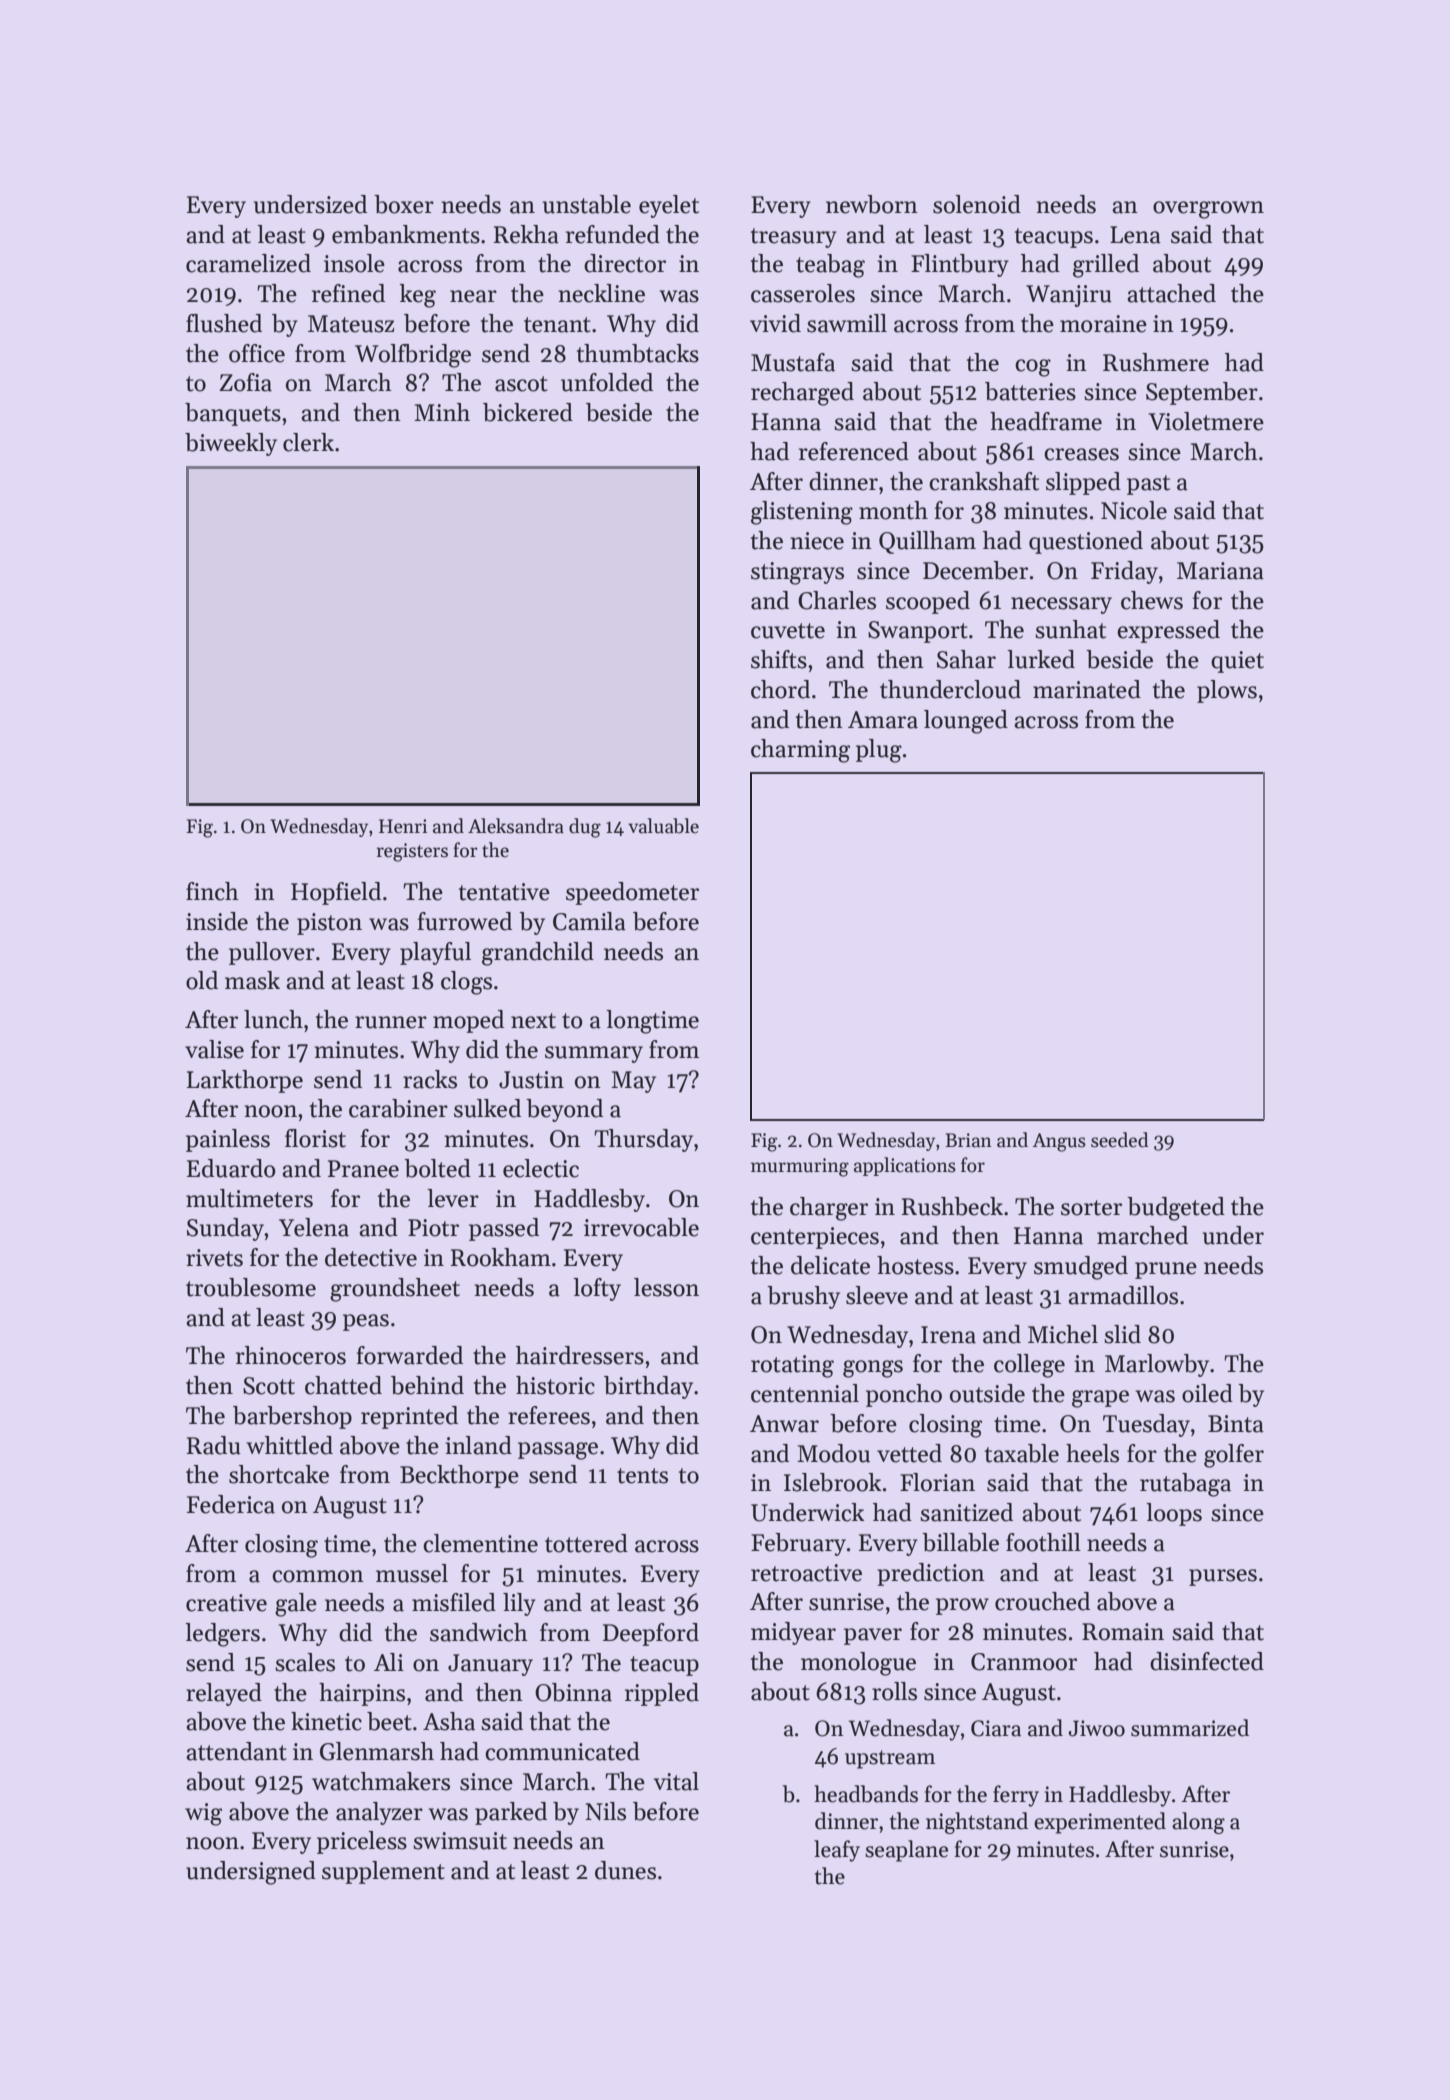 The height and width of the image is (2100, 1450). I want to click on overgrown, so click(1208, 210).
